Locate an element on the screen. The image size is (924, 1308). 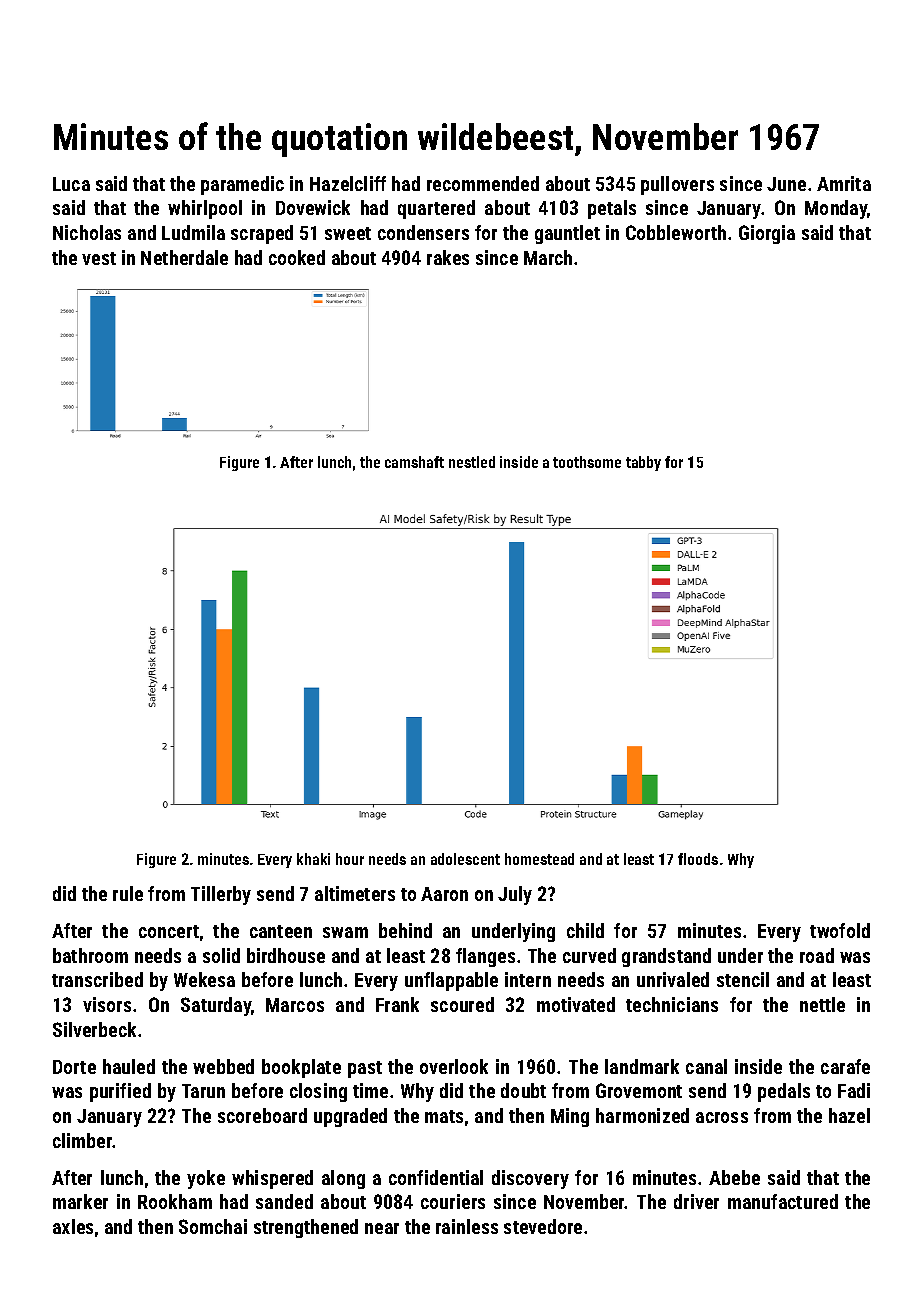
rule is located at coordinates (128, 893).
